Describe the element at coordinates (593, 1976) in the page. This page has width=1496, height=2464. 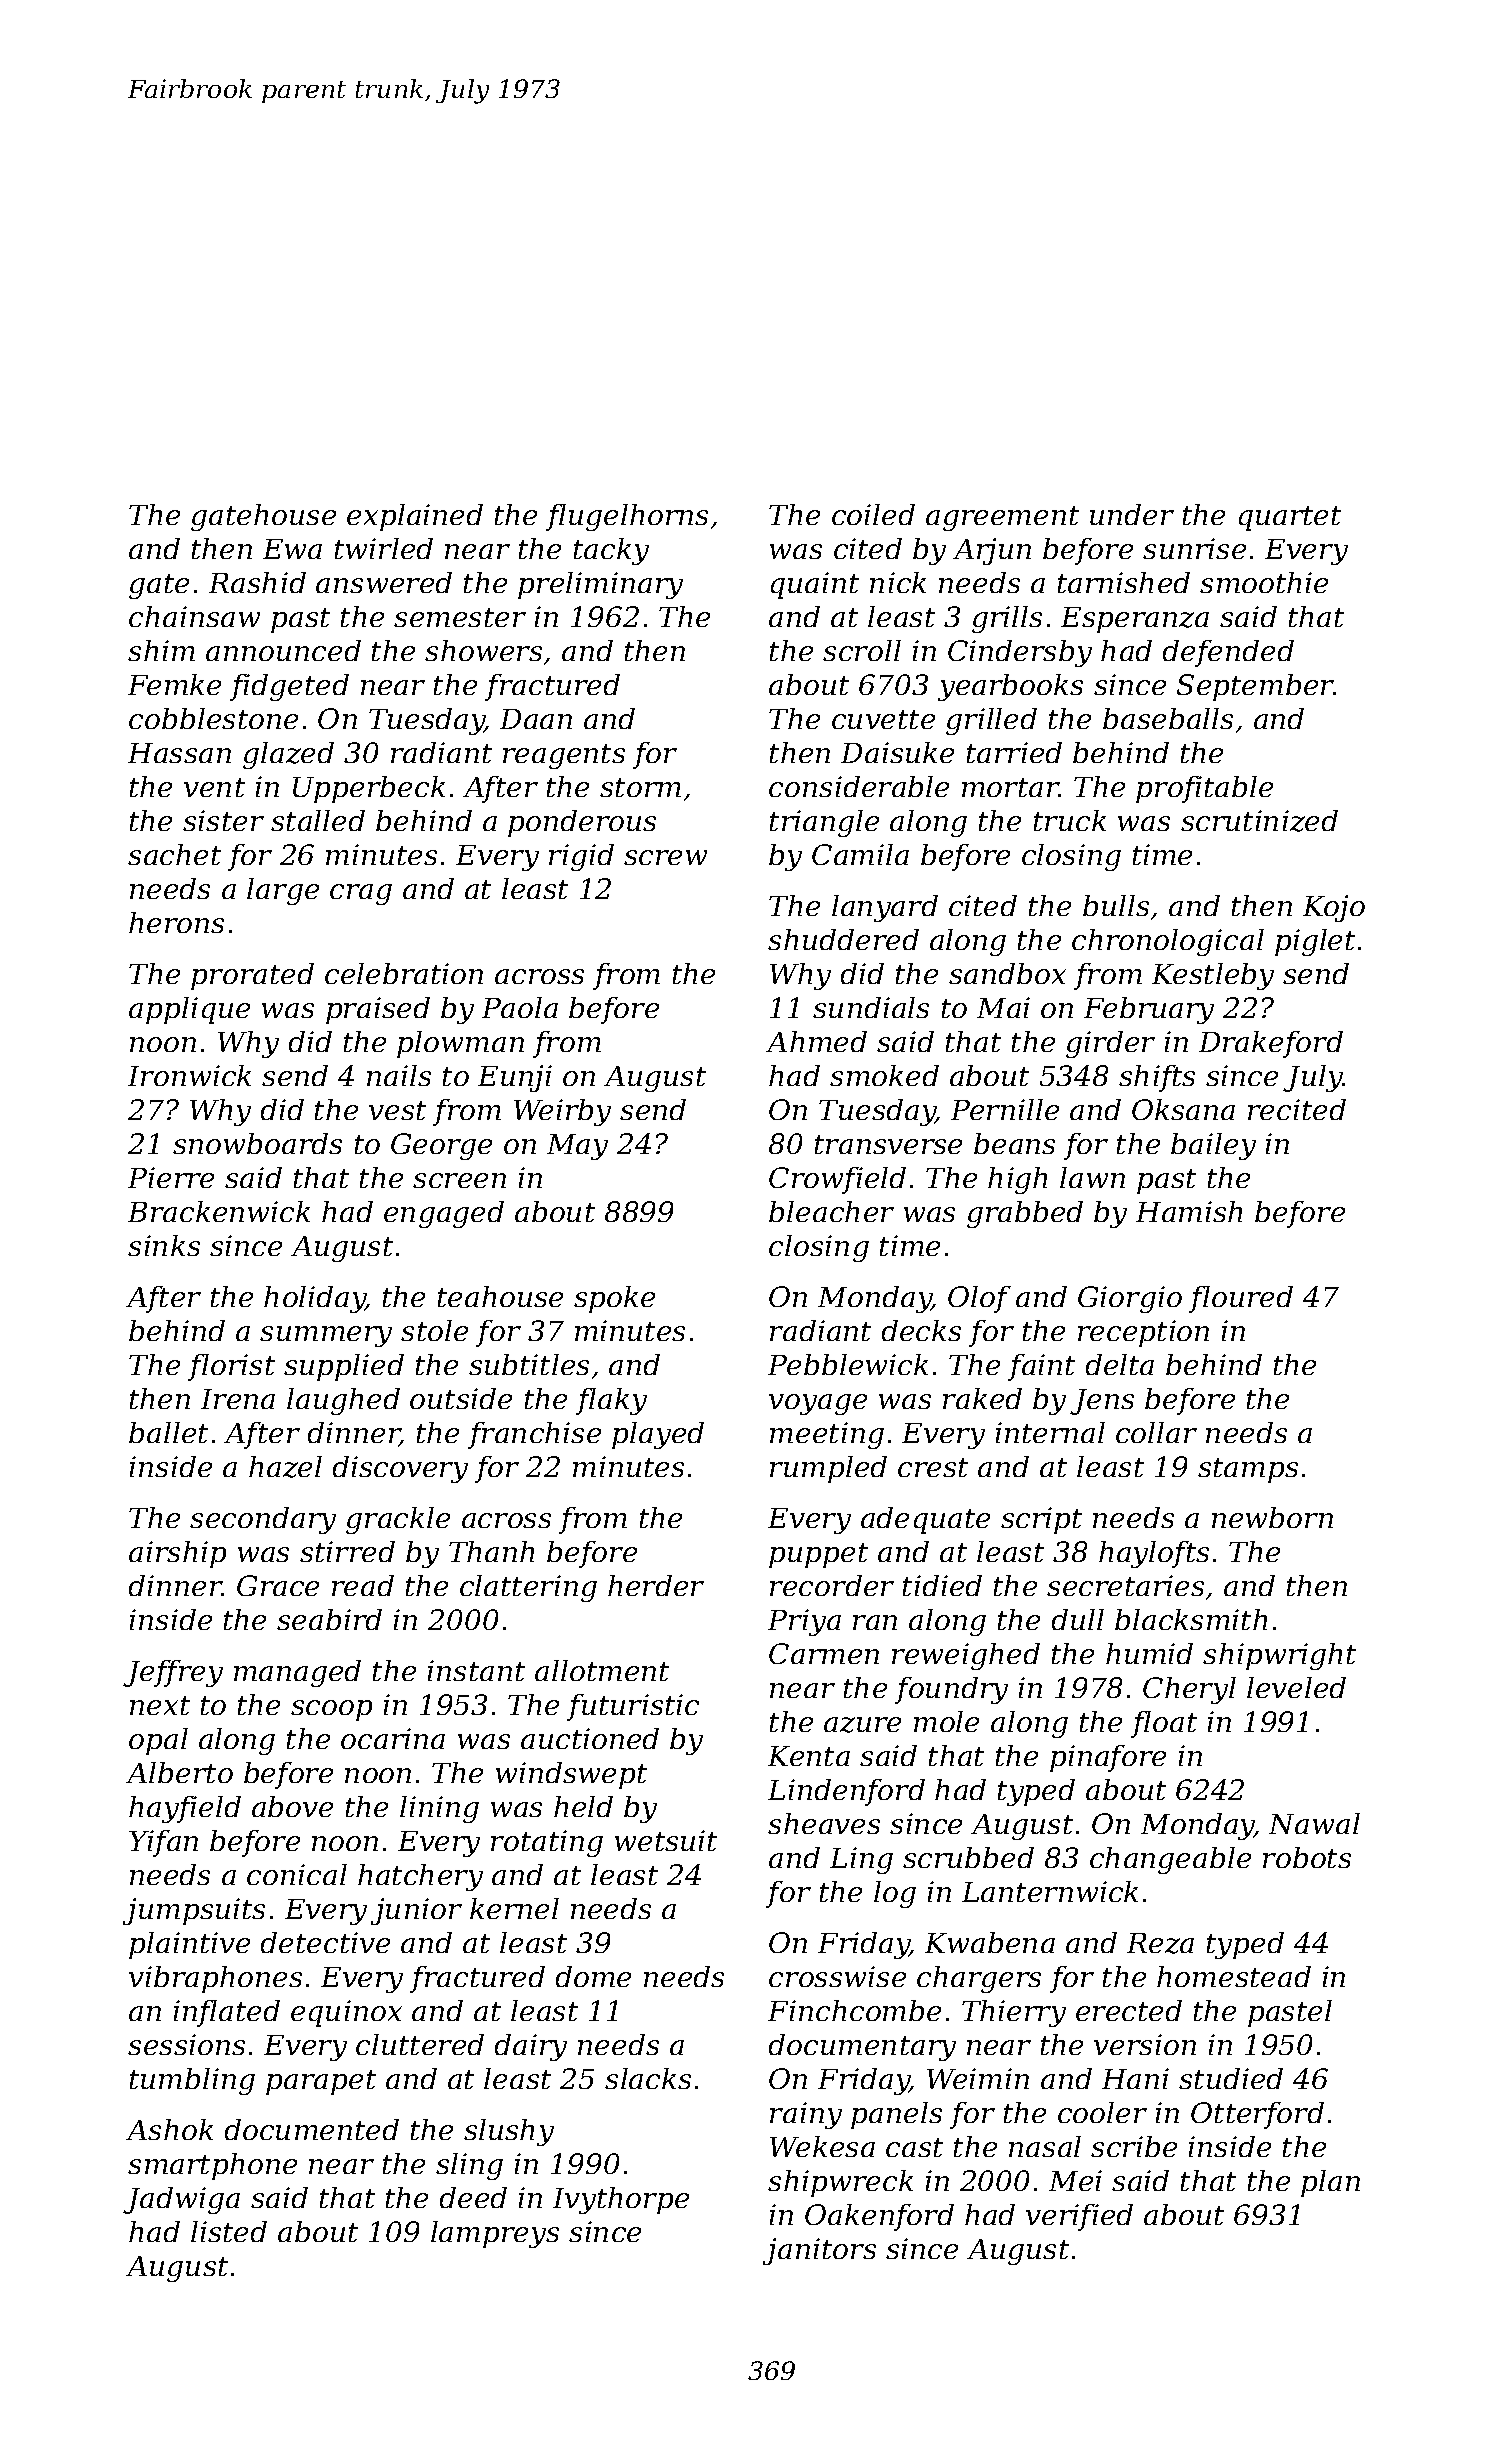
I see `dome` at that location.
